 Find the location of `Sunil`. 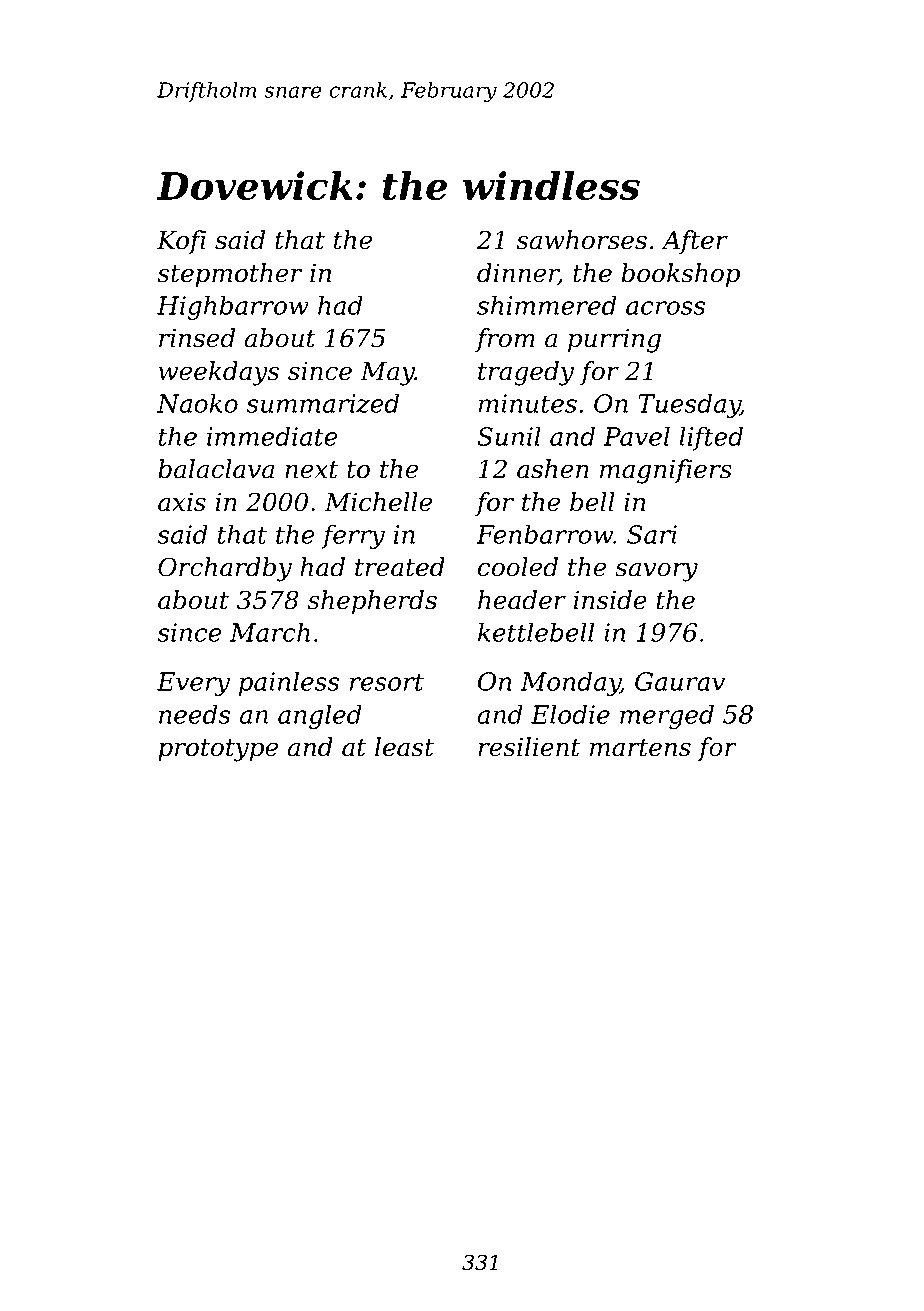

Sunil is located at coordinates (509, 436).
